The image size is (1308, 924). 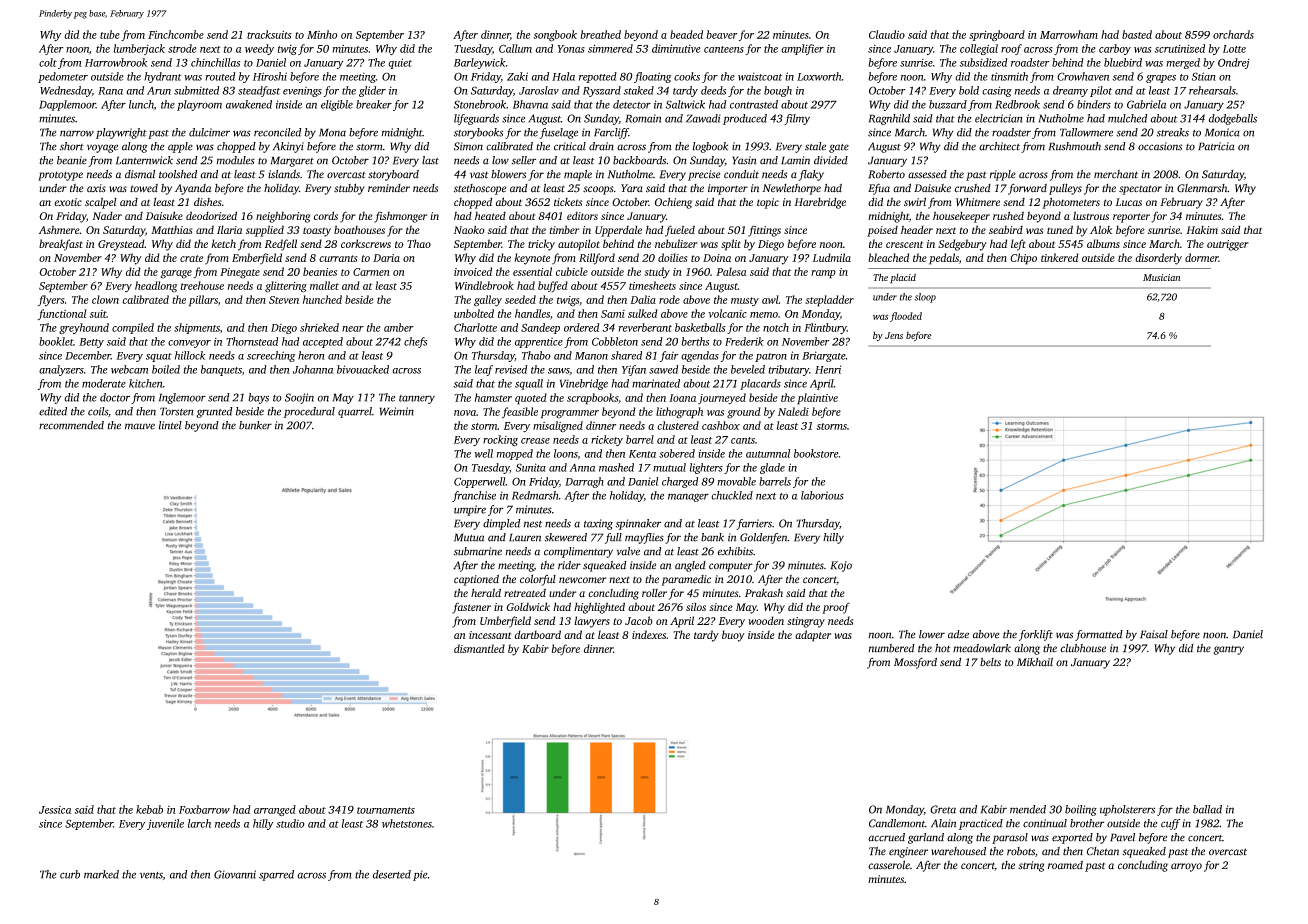 I want to click on springboard, so click(x=997, y=36).
